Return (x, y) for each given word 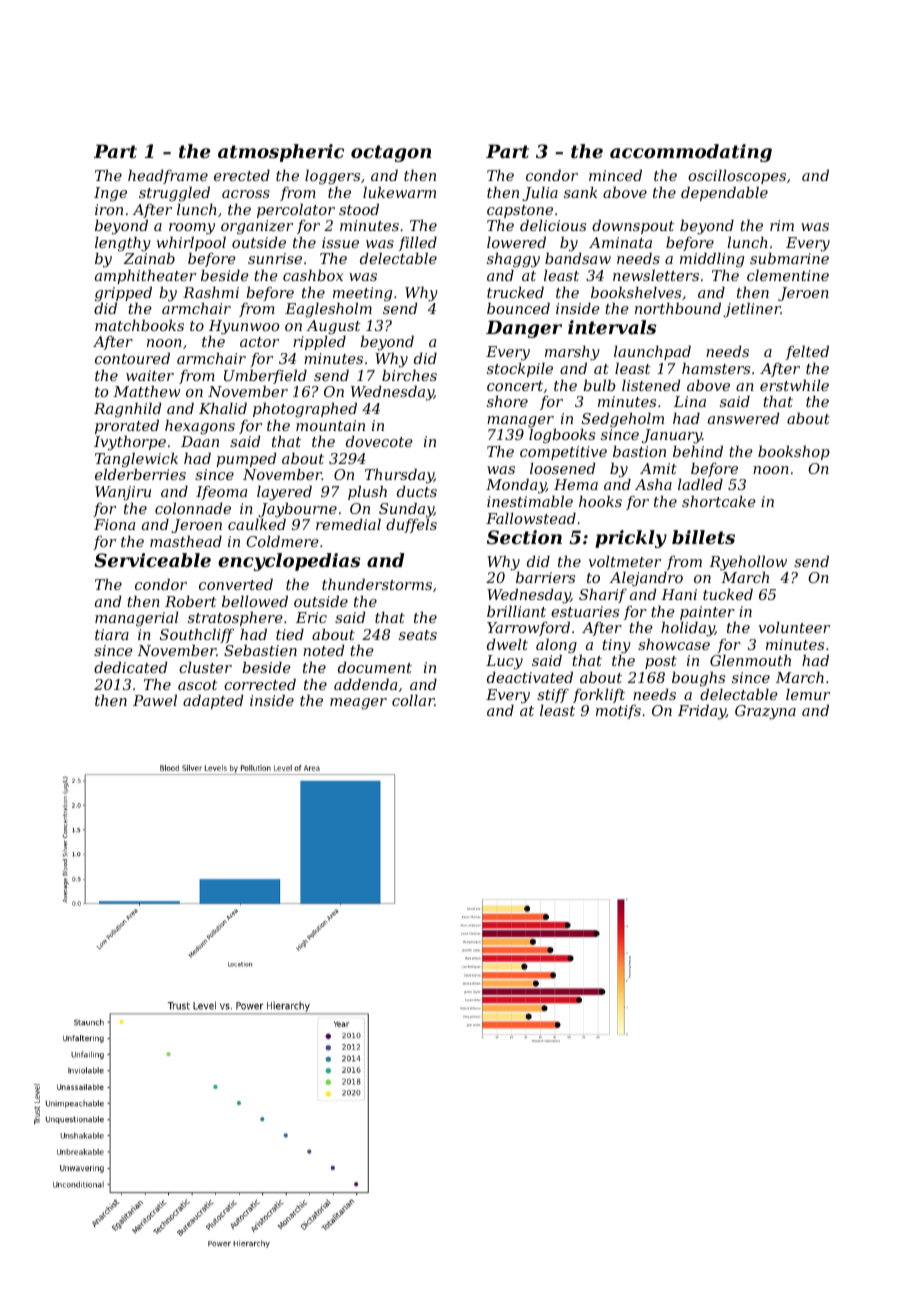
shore (507, 401)
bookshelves (636, 292)
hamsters (716, 368)
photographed (305, 409)
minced (615, 175)
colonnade (193, 508)
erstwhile (794, 385)
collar (413, 700)
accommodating (691, 153)
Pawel (155, 700)
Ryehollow (748, 563)
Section (524, 537)
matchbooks (139, 325)
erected (242, 175)
